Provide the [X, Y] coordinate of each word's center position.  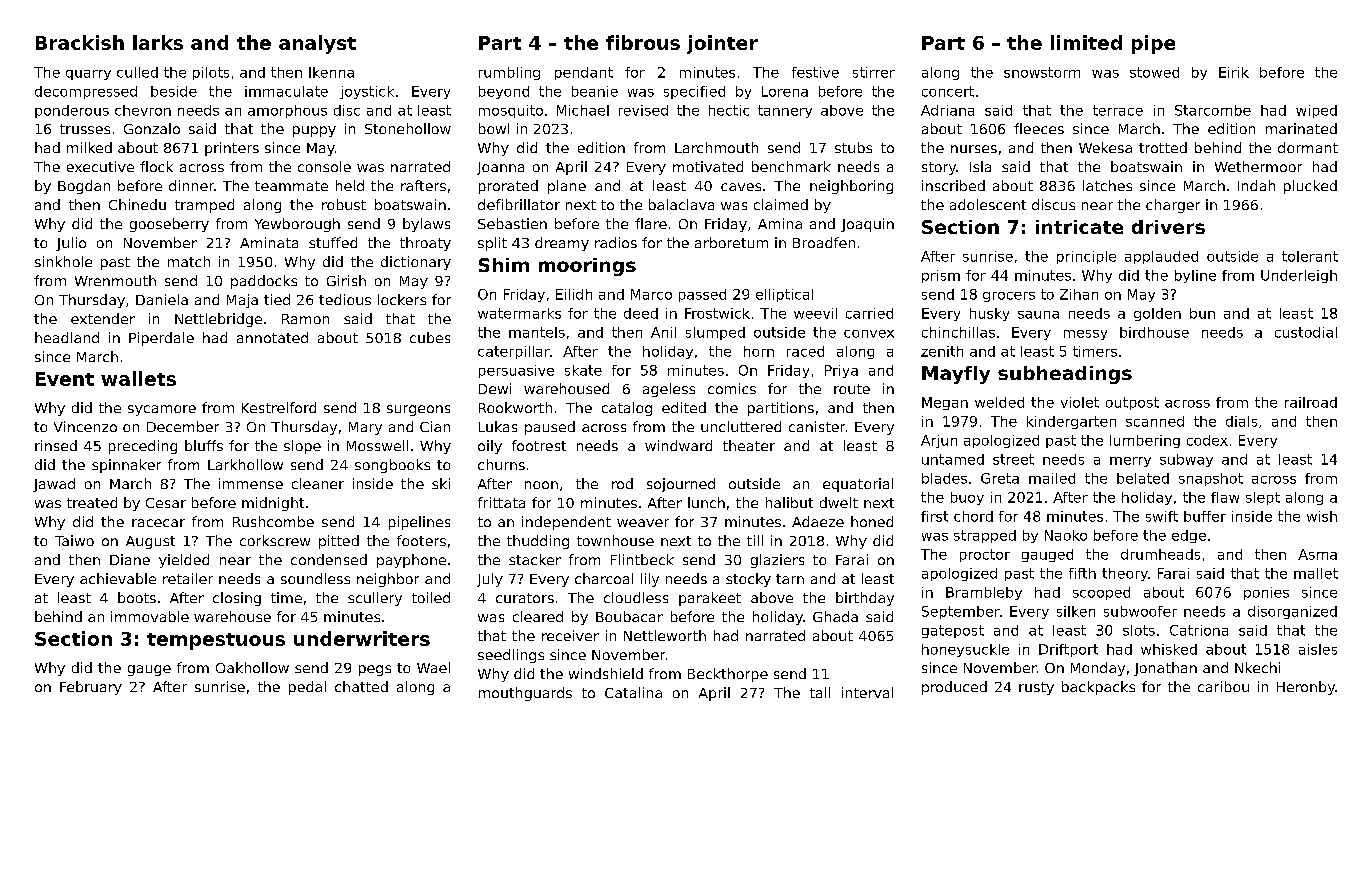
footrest [539, 445]
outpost [1132, 403]
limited [1086, 42]
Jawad [54, 485]
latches [1107, 185]
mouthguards [525, 694]
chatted [361, 686]
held [350, 185]
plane [567, 187]
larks [158, 42]
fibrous [643, 42]
